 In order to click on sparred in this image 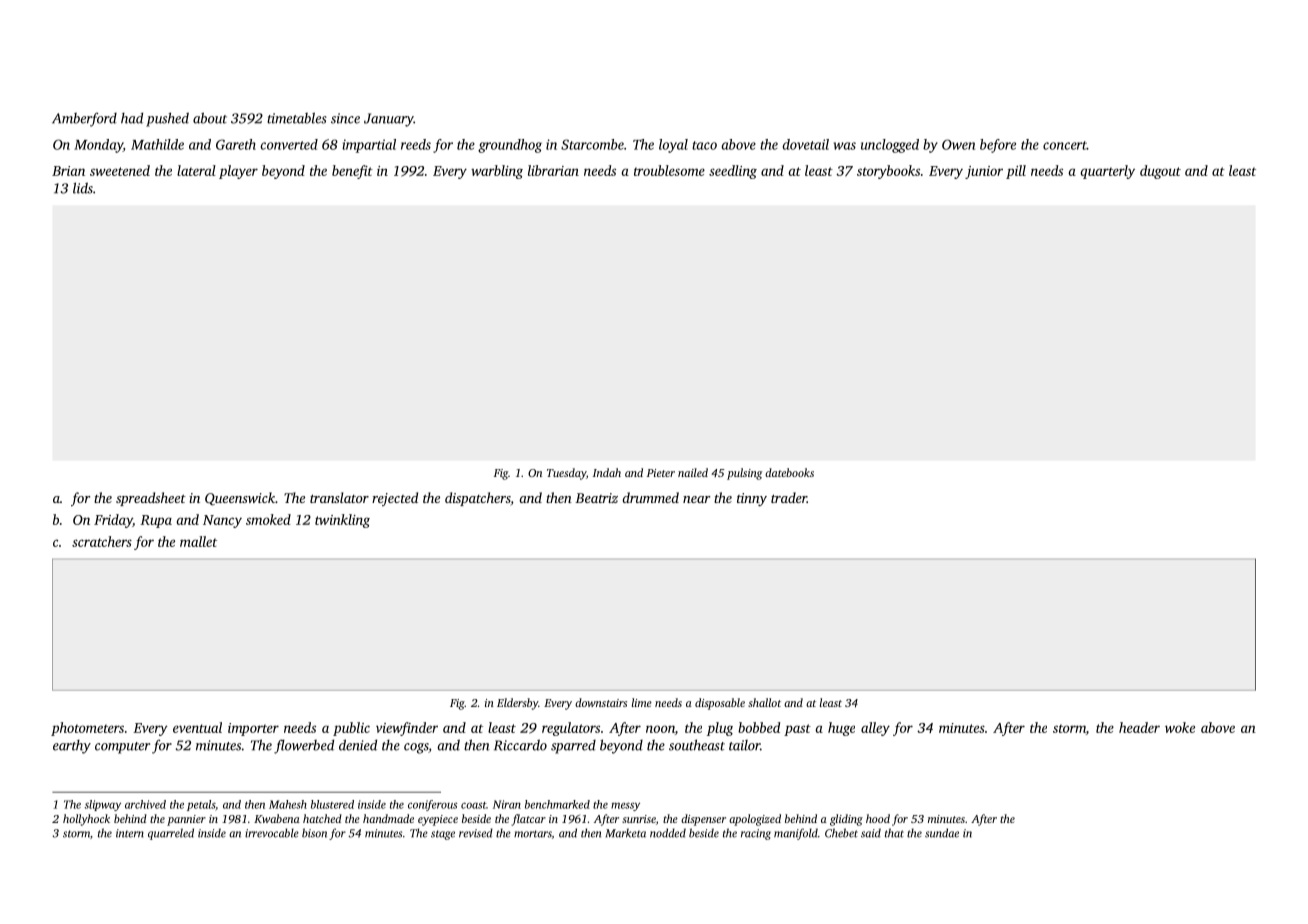, I will do `click(573, 747)`.
